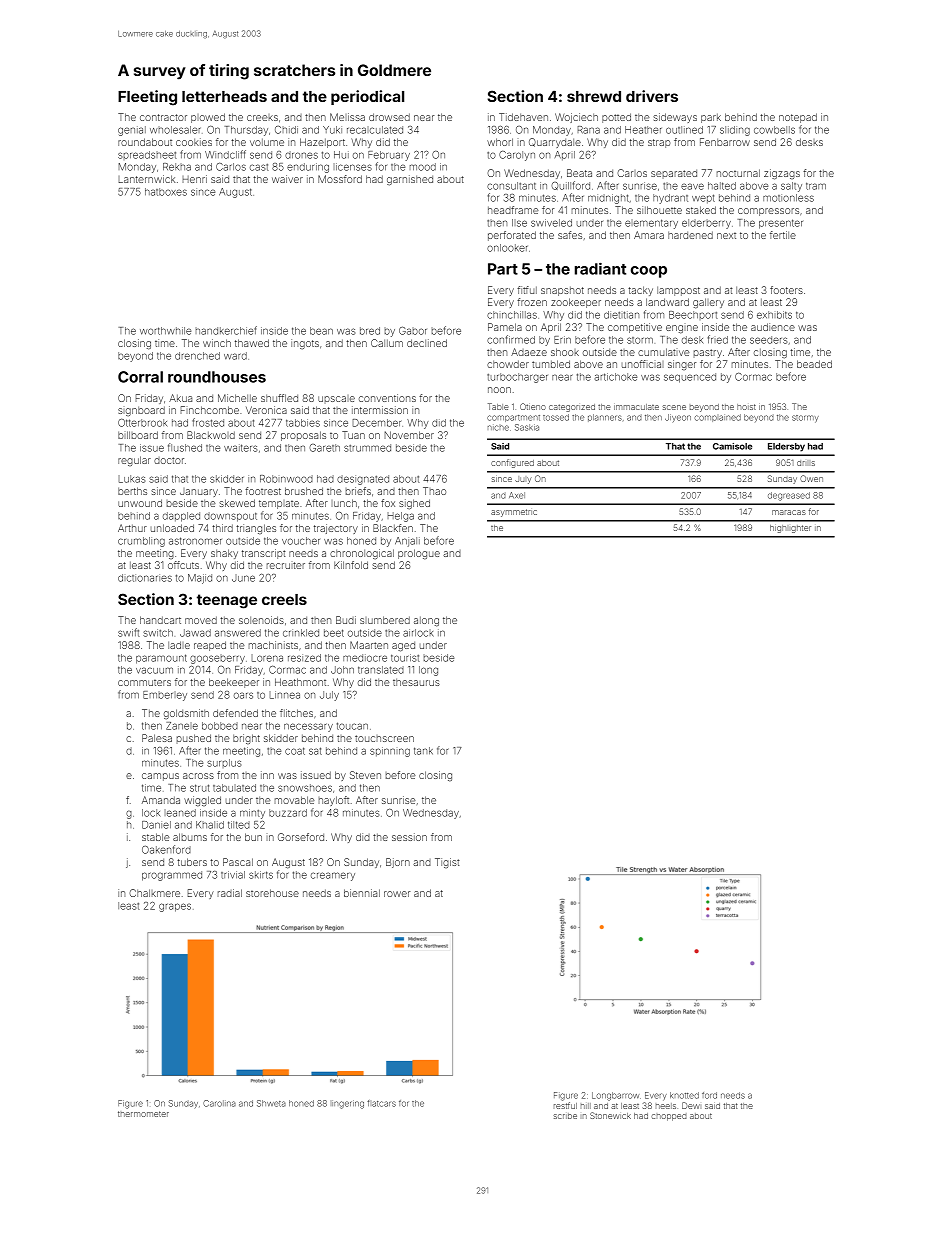 The width and height of the screenshot is (952, 1233). I want to click on Chalkmere, so click(154, 893).
